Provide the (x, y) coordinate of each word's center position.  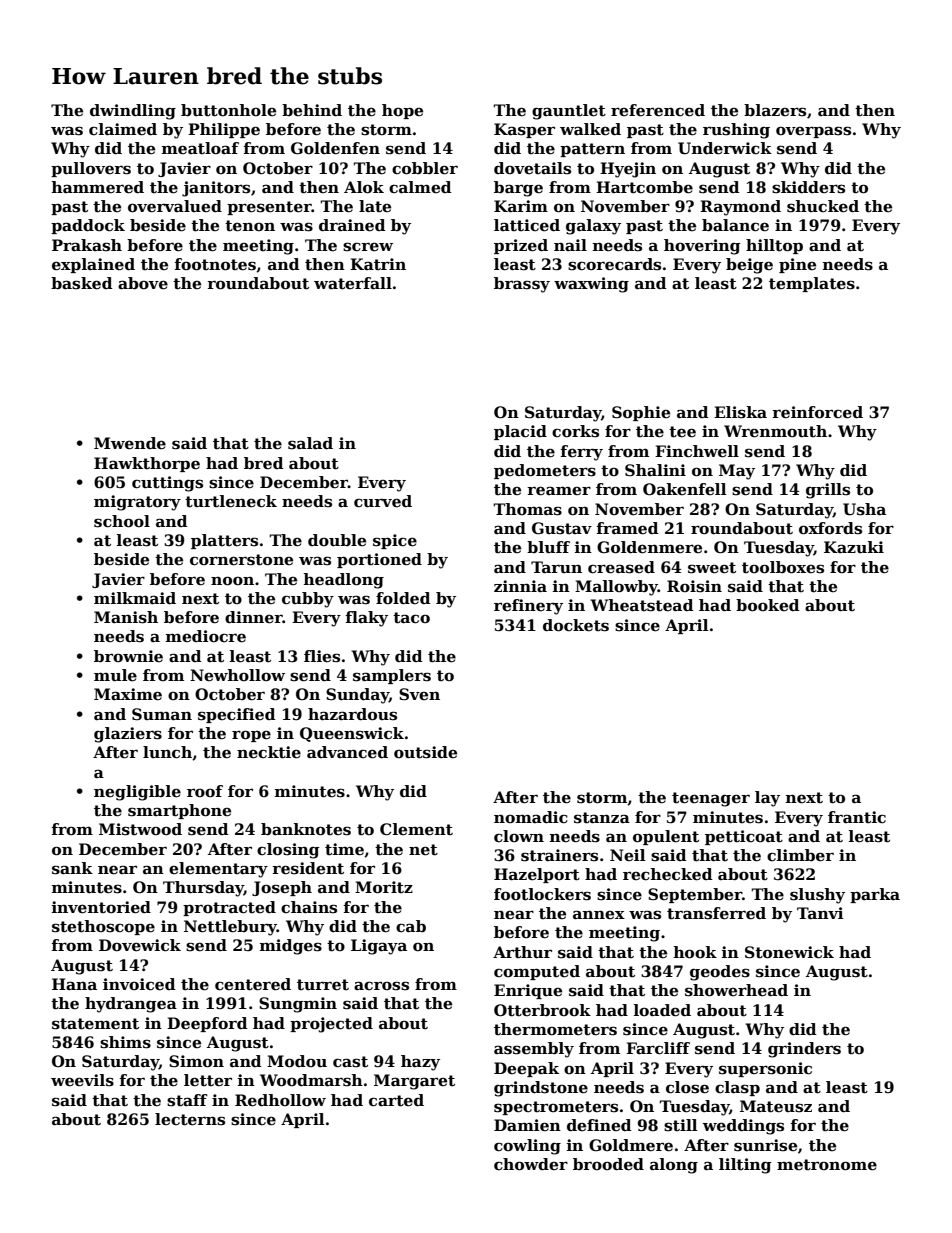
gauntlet (569, 112)
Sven (419, 694)
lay (767, 799)
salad (310, 443)
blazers (775, 110)
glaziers (128, 735)
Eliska (740, 412)
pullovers (91, 169)
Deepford (207, 1024)
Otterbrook (542, 1010)
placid (520, 432)
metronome (827, 1165)
